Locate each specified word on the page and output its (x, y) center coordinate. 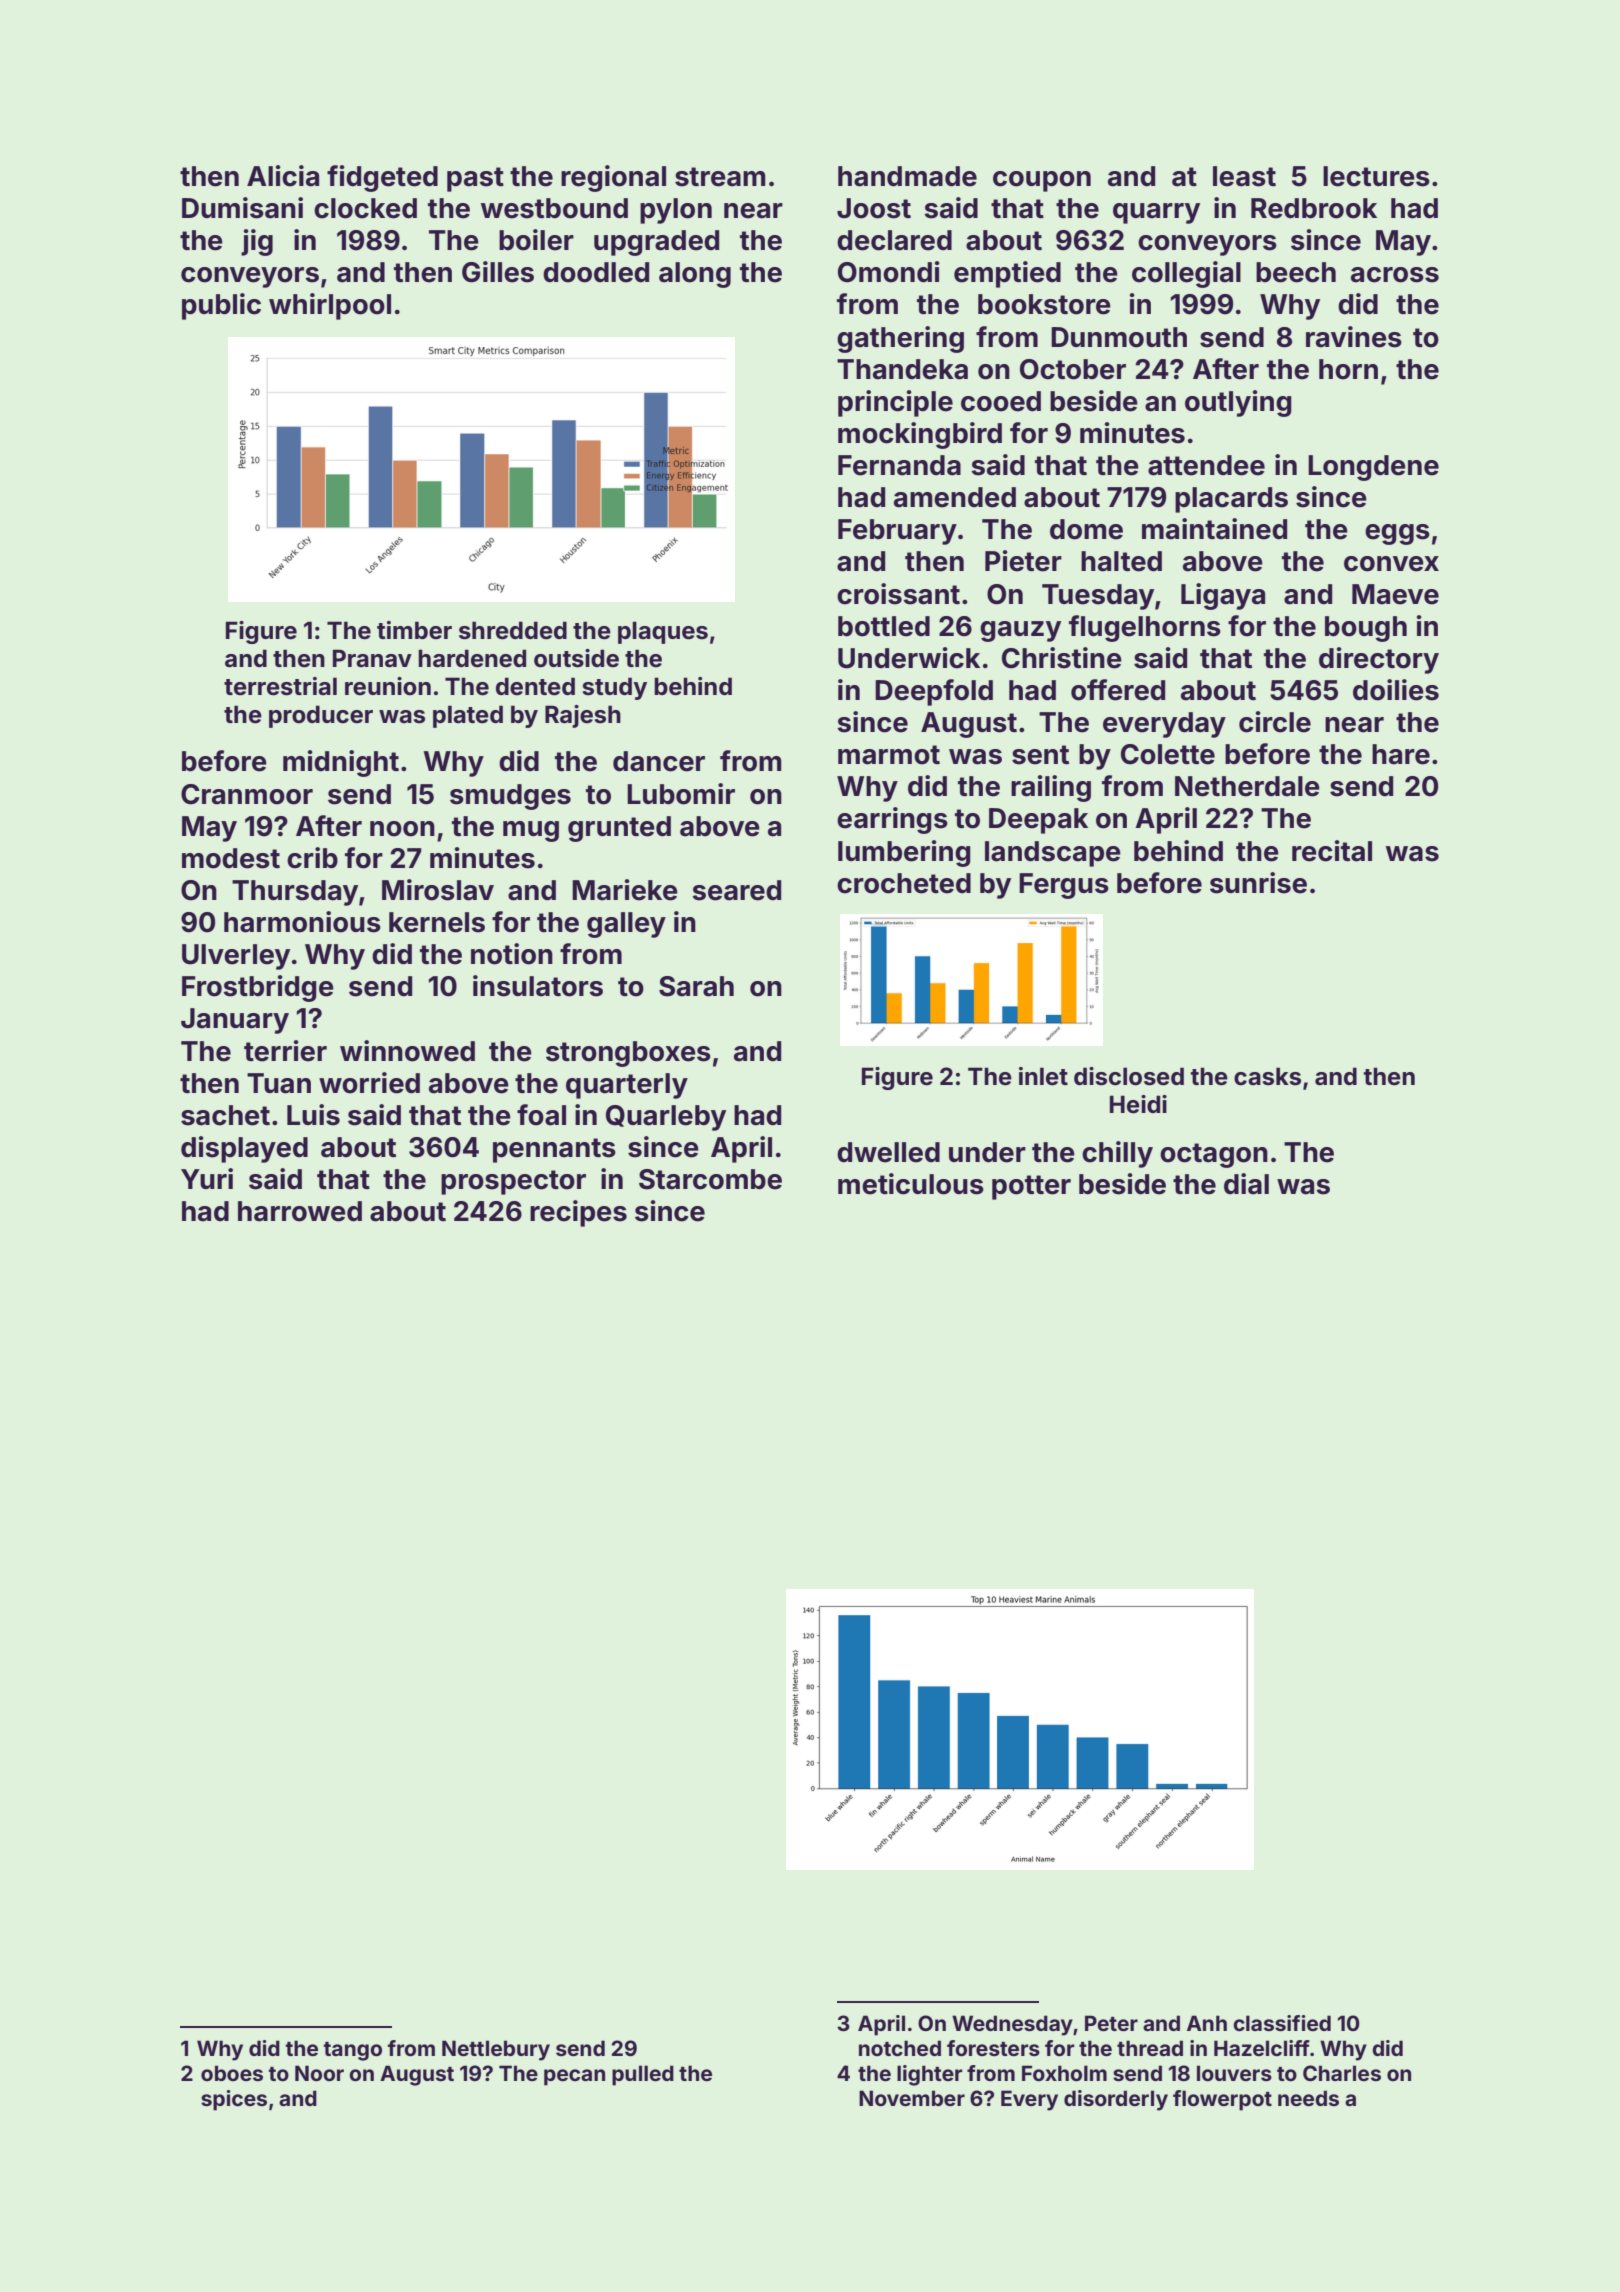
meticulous (911, 1184)
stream (720, 177)
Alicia (283, 176)
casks (1267, 1076)
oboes (232, 2073)
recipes (578, 1213)
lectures (1376, 176)
